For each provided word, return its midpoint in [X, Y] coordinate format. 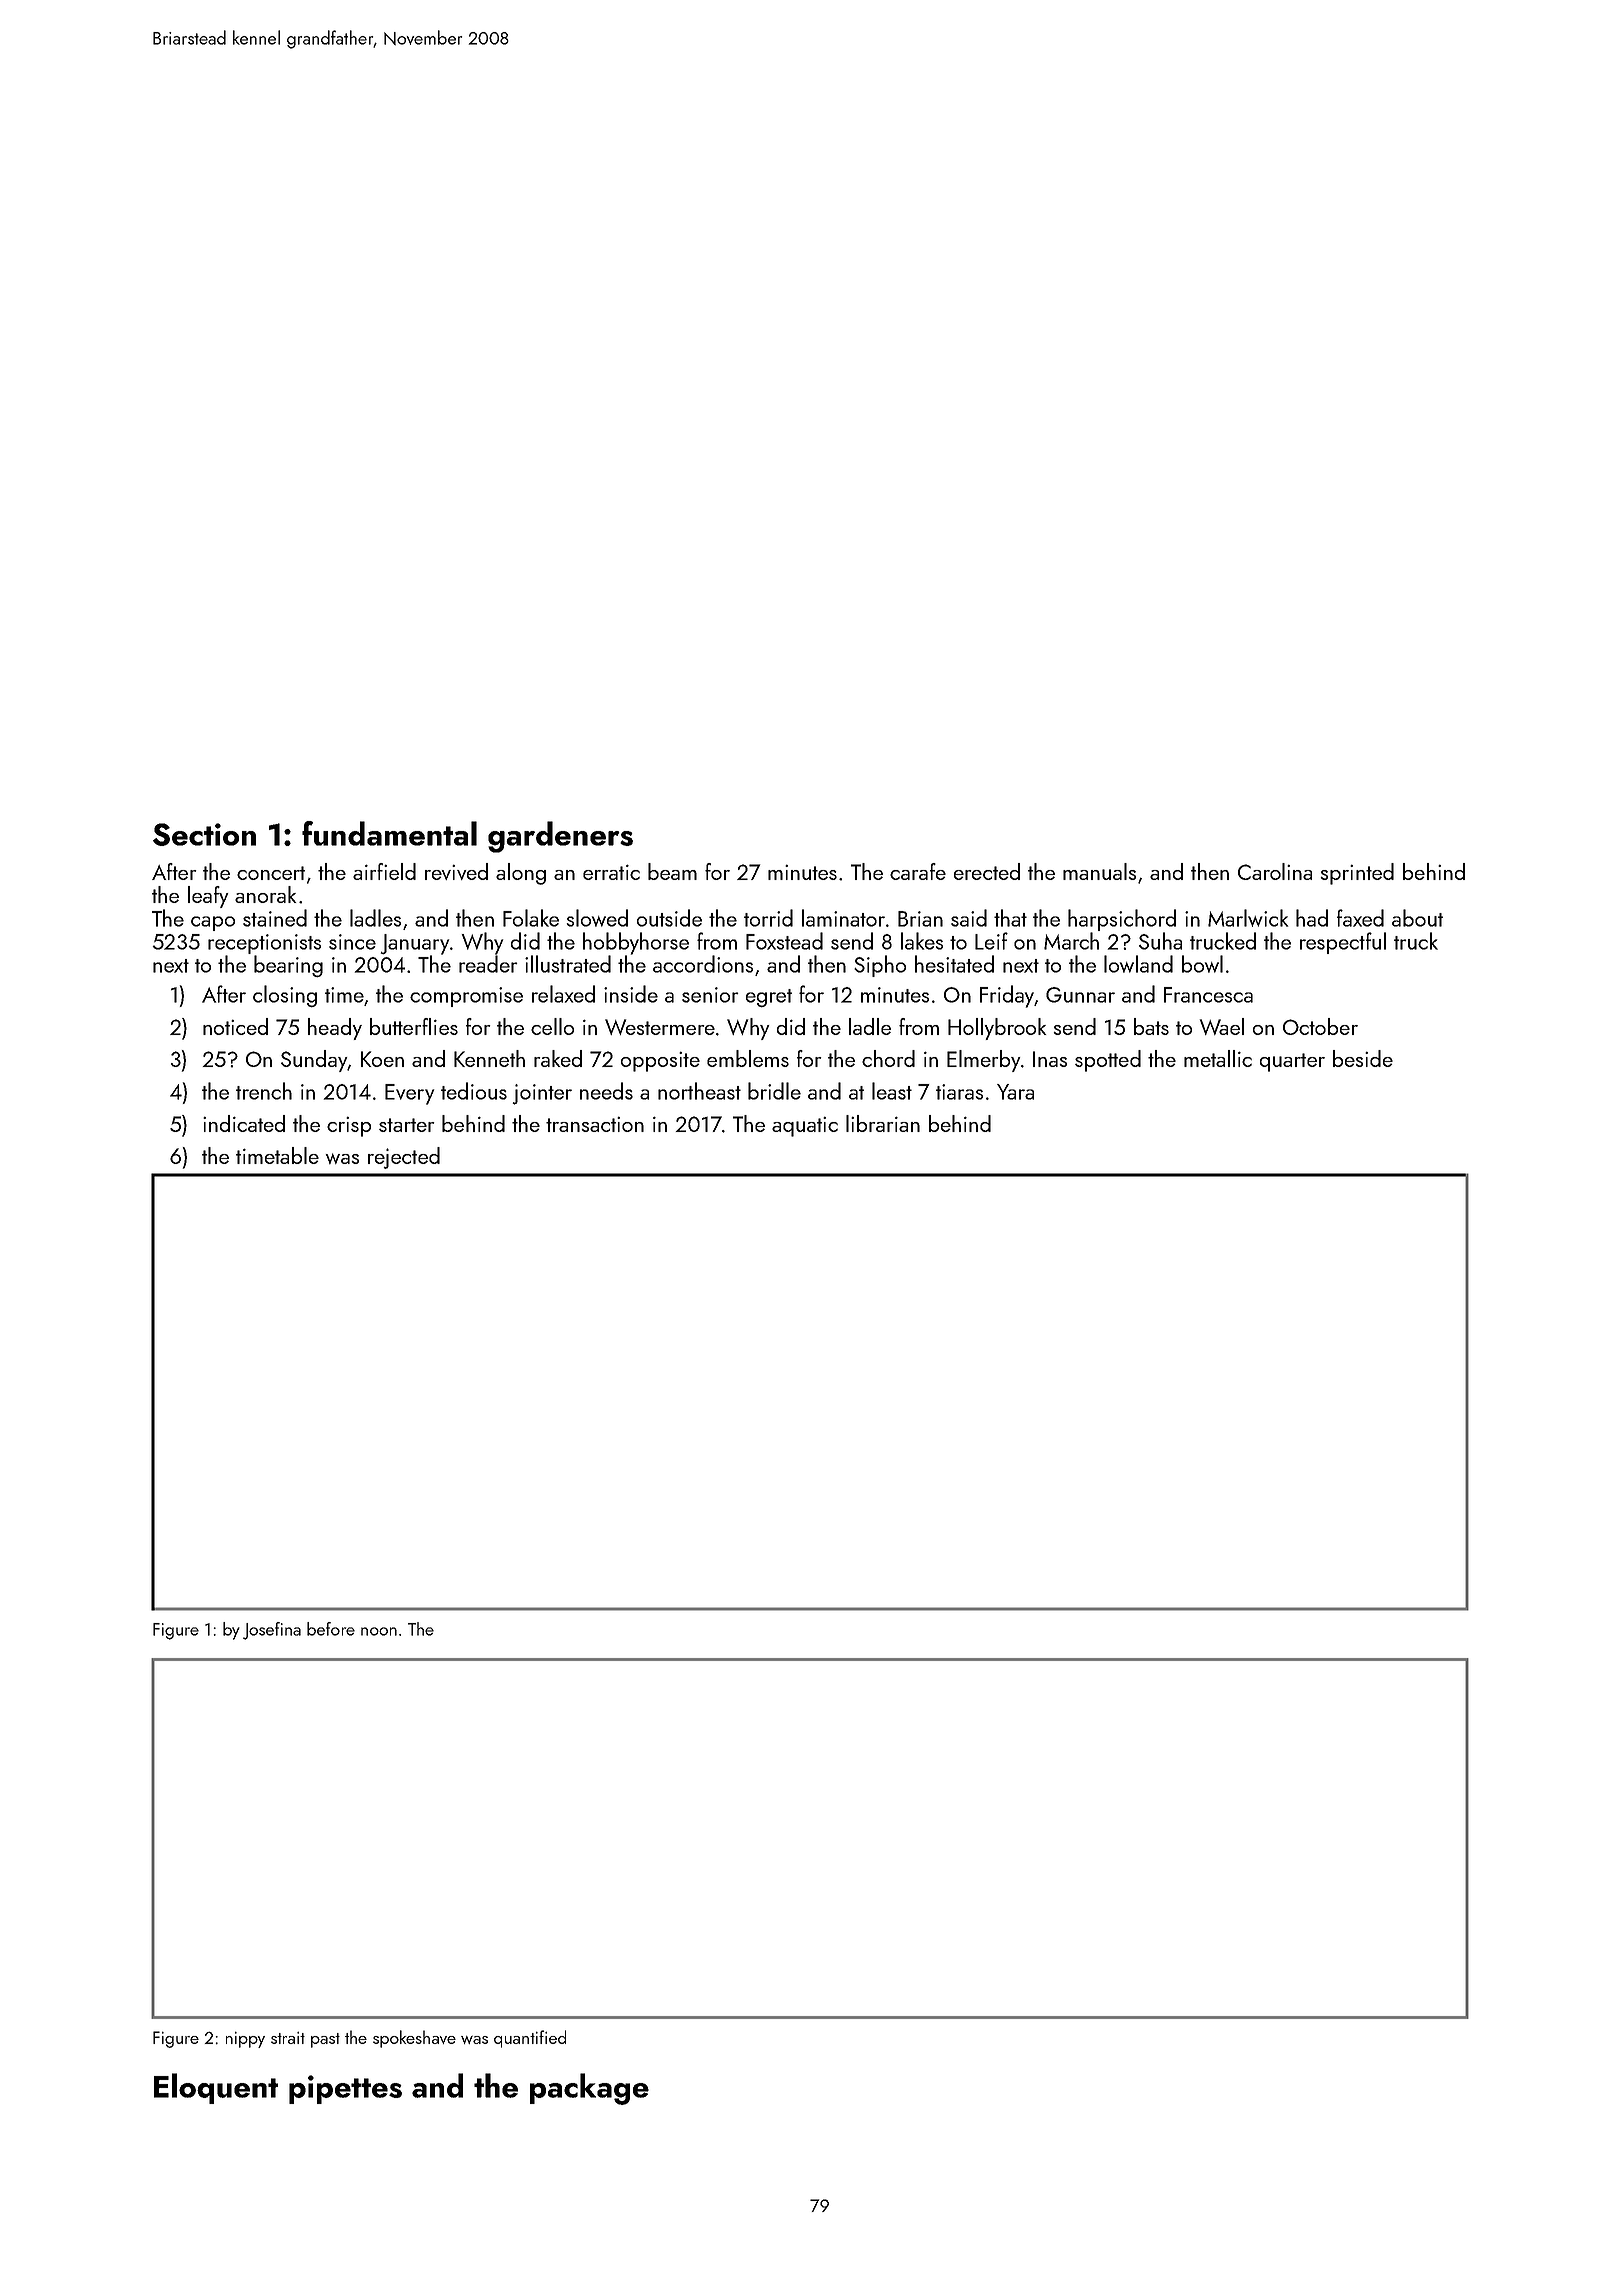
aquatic [805, 1127]
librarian [883, 1123]
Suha [1160, 941]
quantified [530, 2039]
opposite [660, 1062]
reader [488, 964]
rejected [404, 1158]
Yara [1015, 1092]
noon [379, 1631]
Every [409, 1094]
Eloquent [216, 2088]
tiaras [959, 1092]
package [589, 2089]
